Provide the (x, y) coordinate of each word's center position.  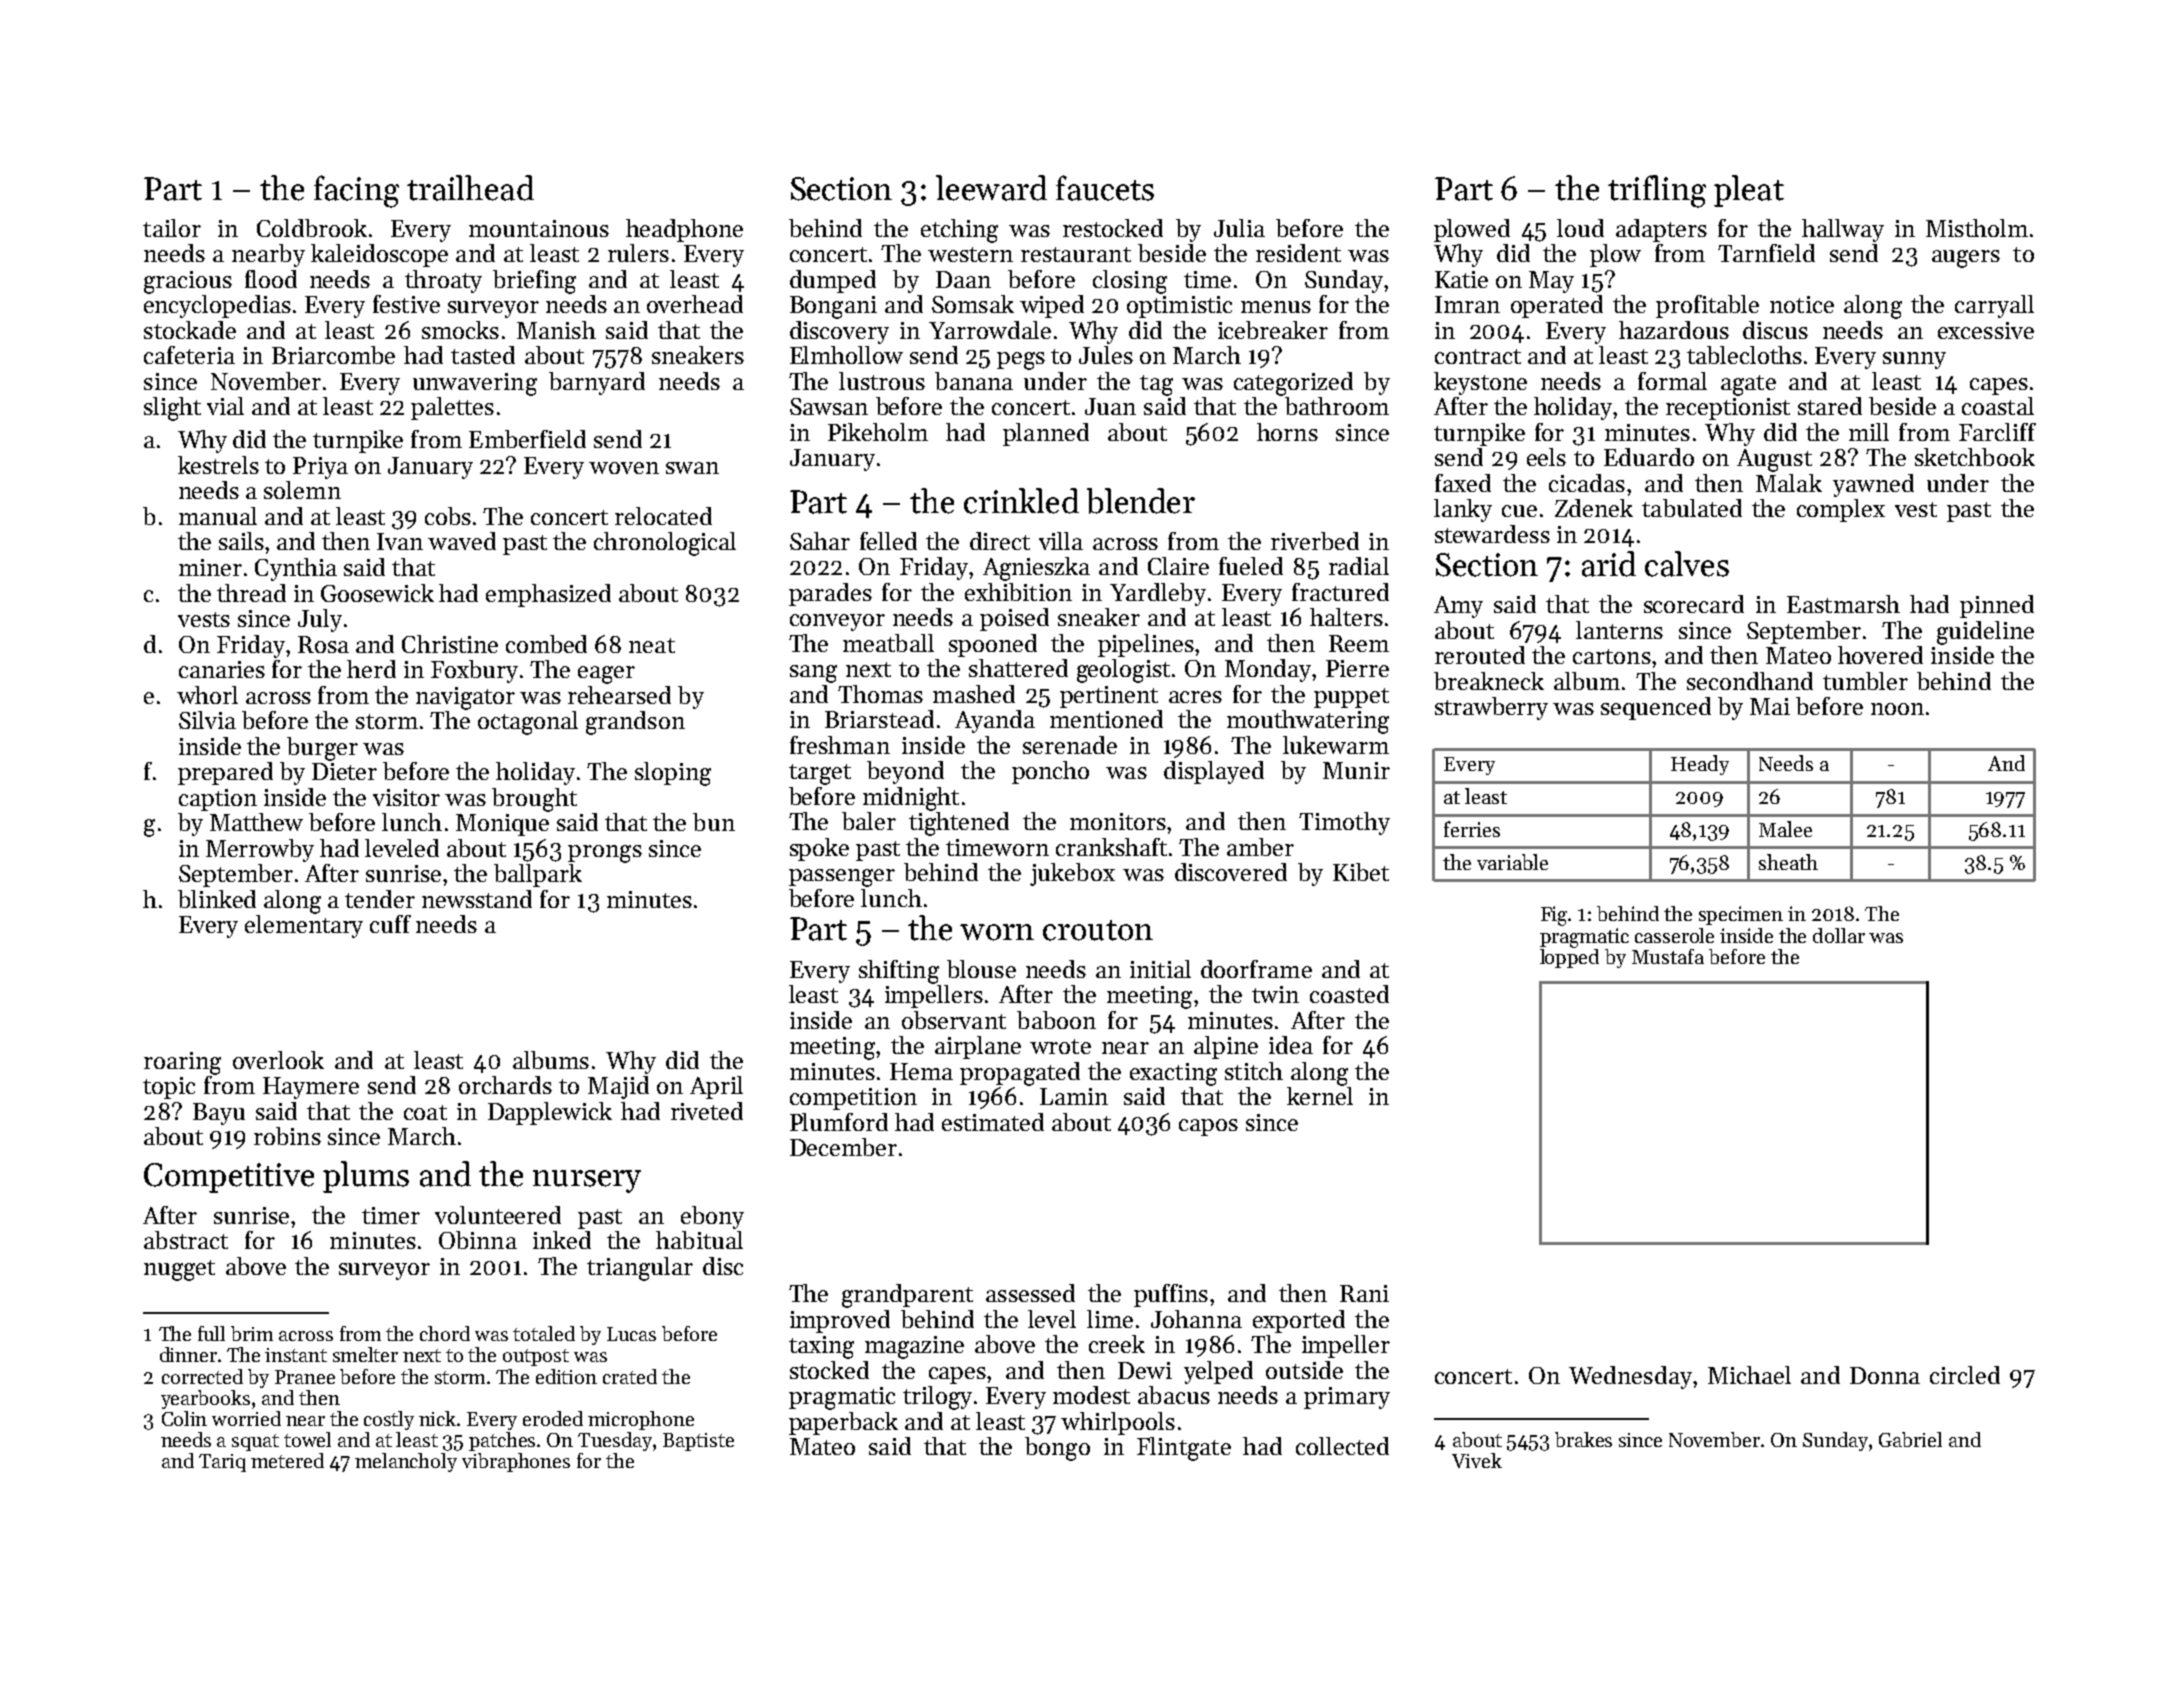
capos (1208, 1127)
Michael (1749, 1375)
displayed (1214, 772)
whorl (207, 695)
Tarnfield (1766, 253)
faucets (1105, 188)
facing (356, 191)
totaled (544, 1333)
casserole (1674, 935)
